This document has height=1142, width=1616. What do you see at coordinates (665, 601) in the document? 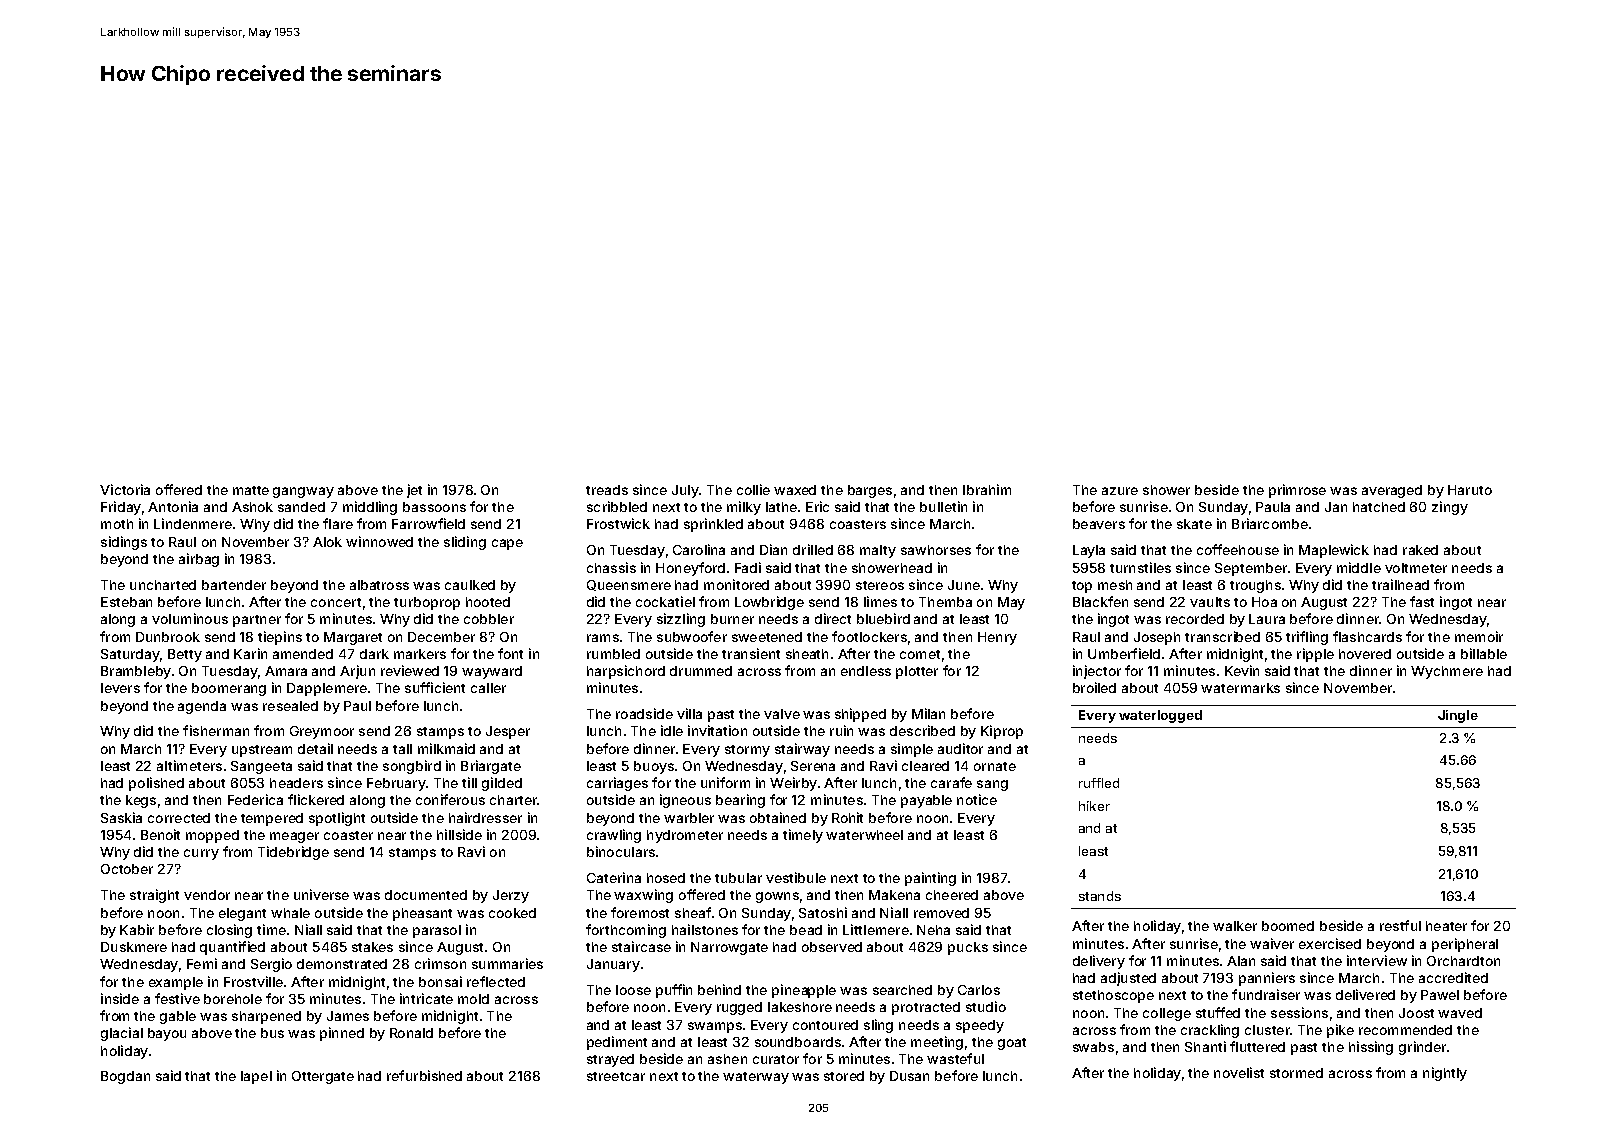
I see `cockatiel` at bounding box center [665, 601].
